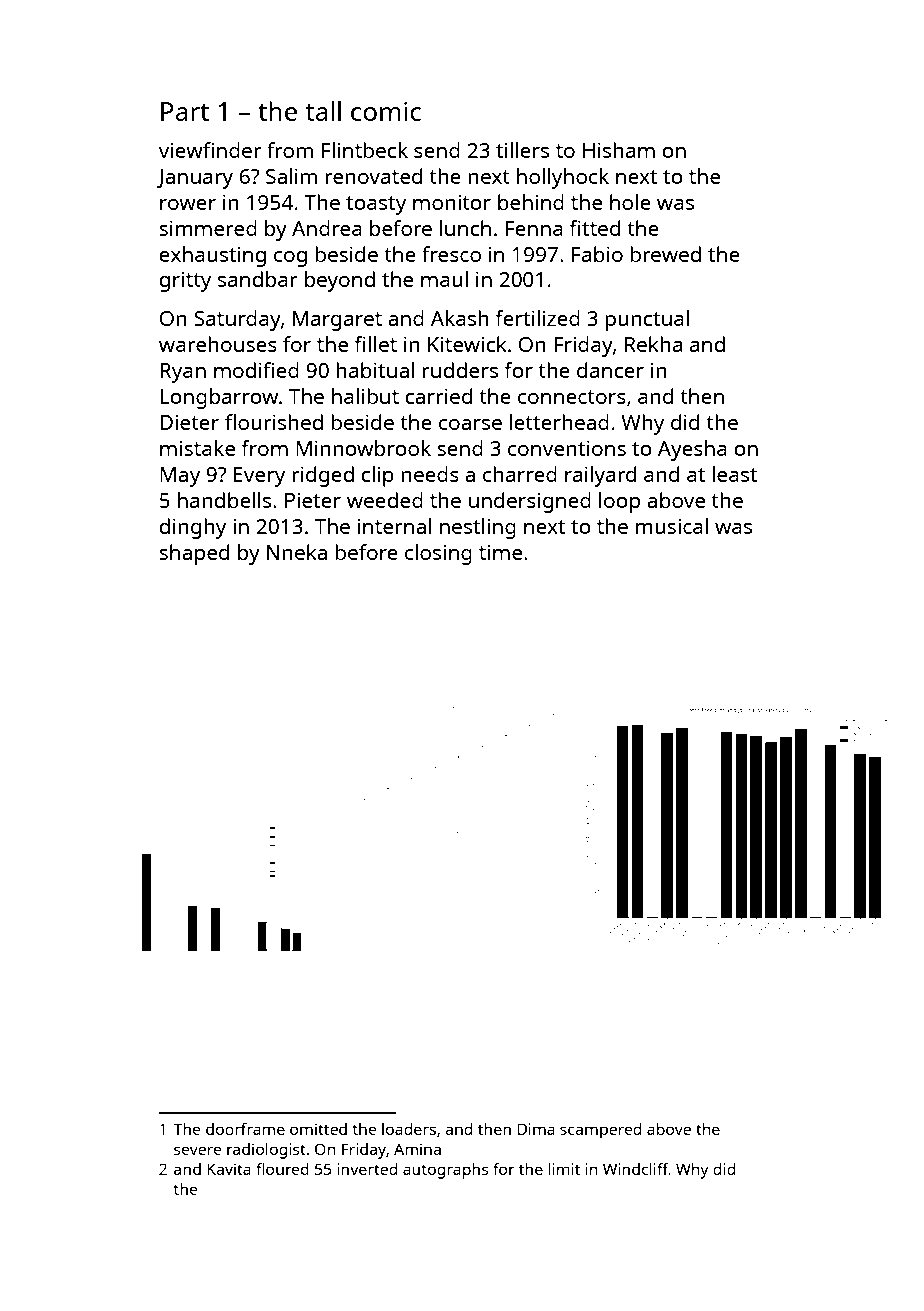  Describe the element at coordinates (373, 176) in the screenshot. I see `renovated` at that location.
